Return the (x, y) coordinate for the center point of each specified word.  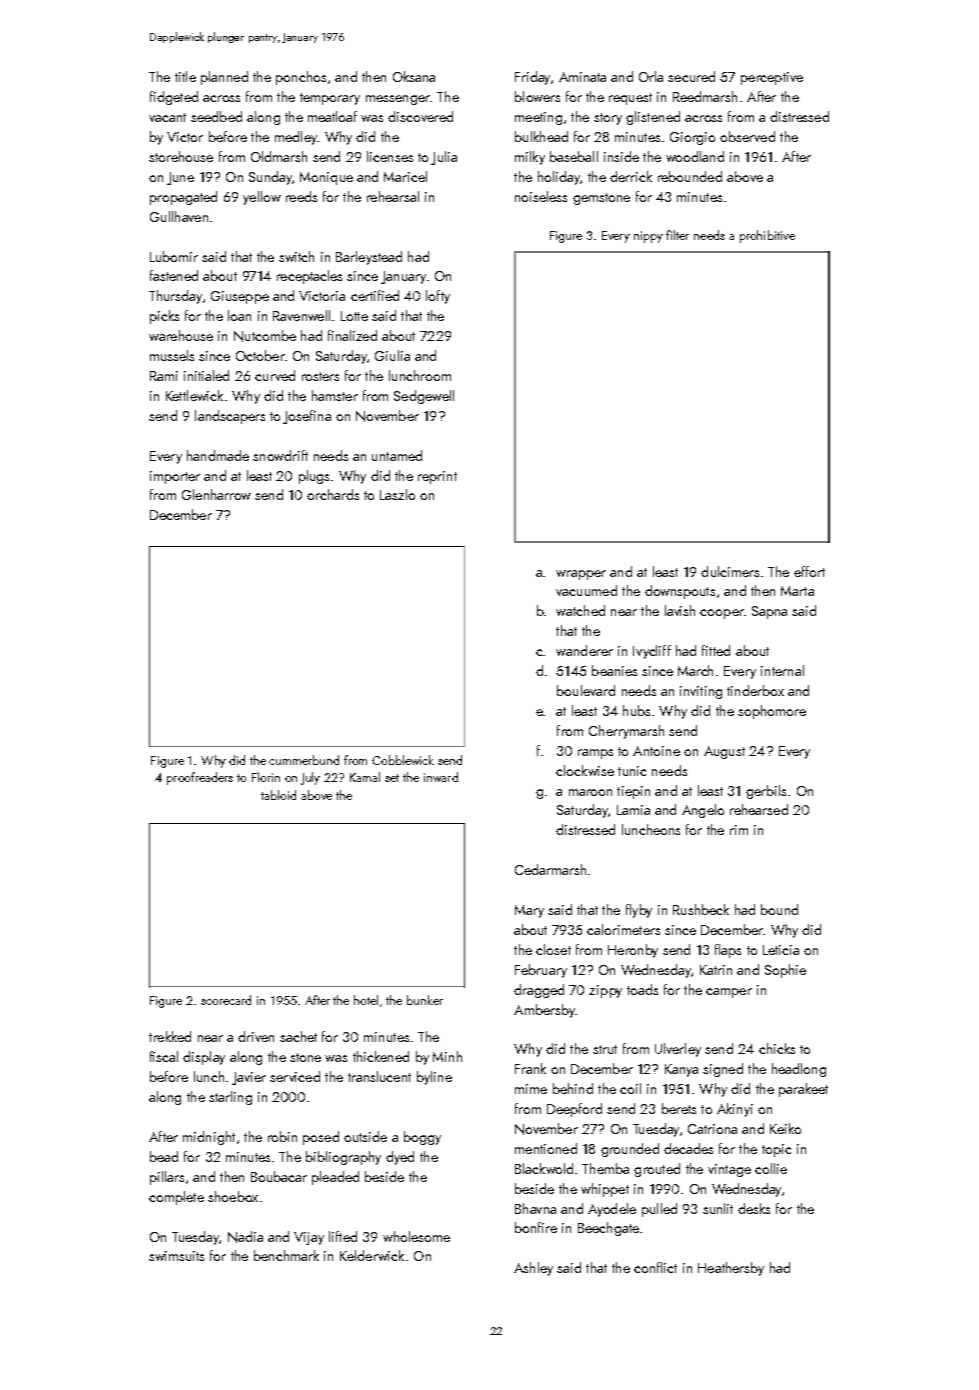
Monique (326, 178)
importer (175, 477)
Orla (651, 76)
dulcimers (730, 571)
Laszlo (397, 494)
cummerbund (304, 760)
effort (809, 571)
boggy (422, 1138)
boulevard (586, 690)
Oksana (414, 76)
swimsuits (176, 1256)
